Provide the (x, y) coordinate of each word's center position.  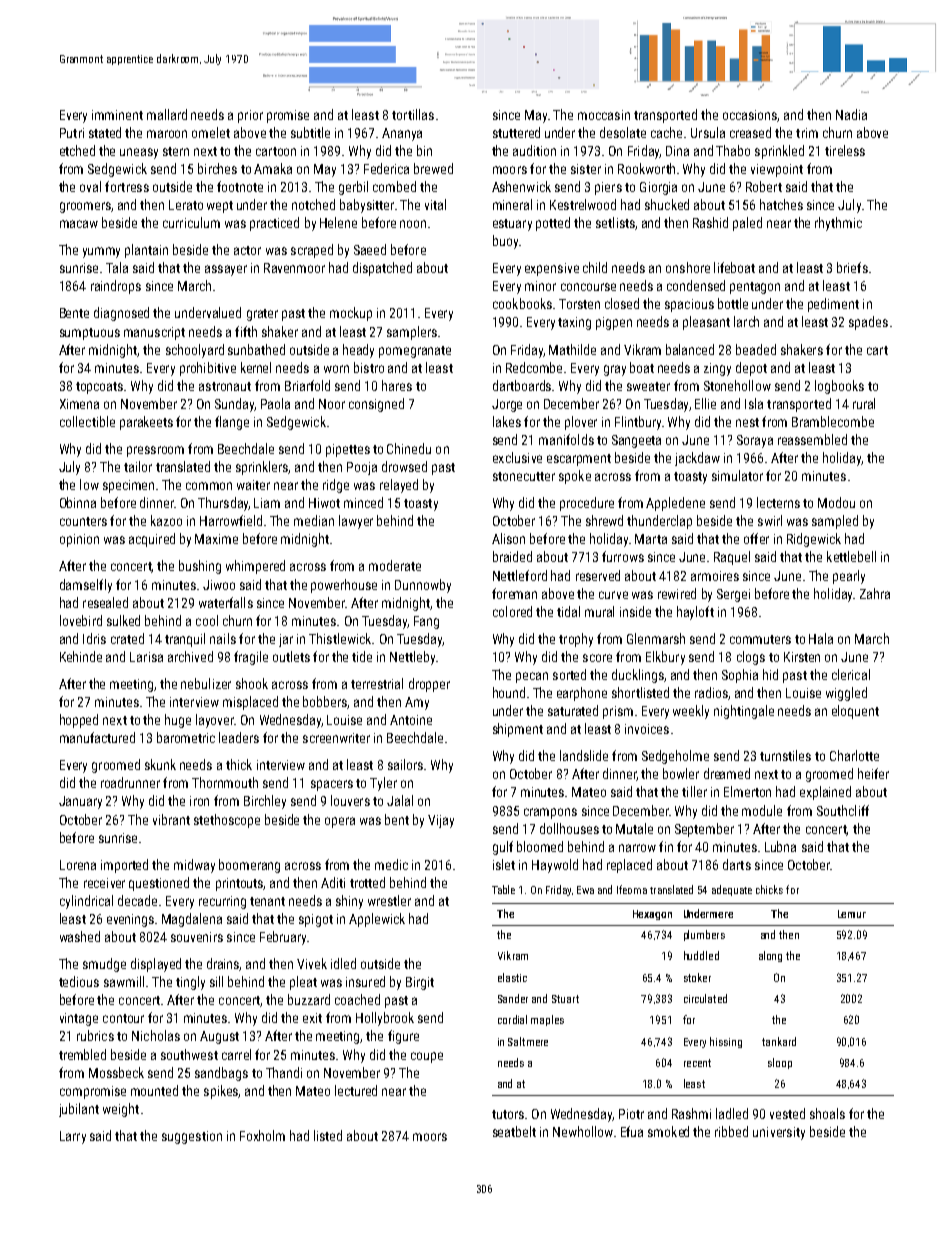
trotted (367, 882)
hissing (726, 1042)
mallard (167, 114)
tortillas (413, 114)
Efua (632, 1131)
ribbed (731, 1131)
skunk (160, 764)
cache (666, 132)
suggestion (192, 1137)
